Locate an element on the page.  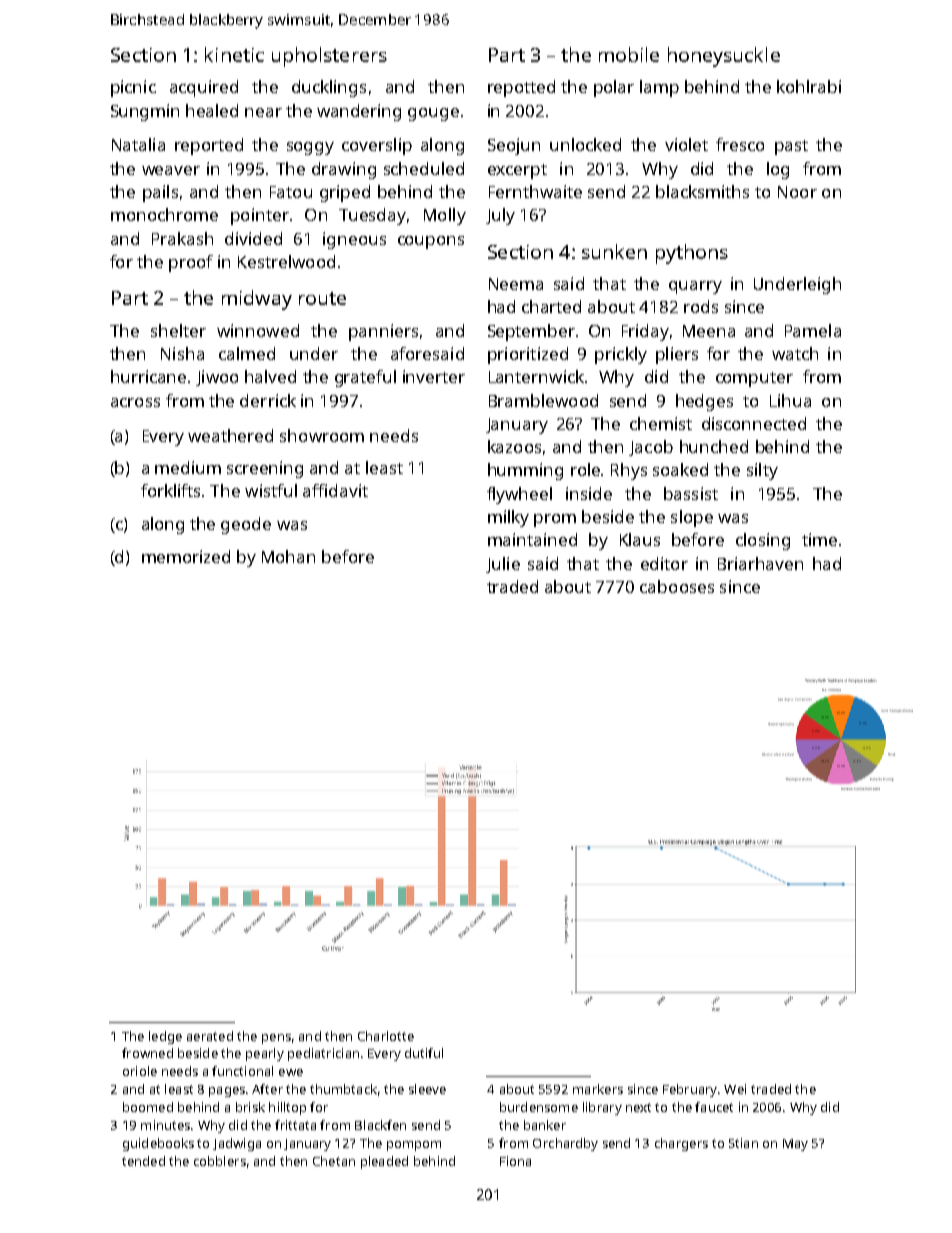
Mohan is located at coordinates (288, 556).
